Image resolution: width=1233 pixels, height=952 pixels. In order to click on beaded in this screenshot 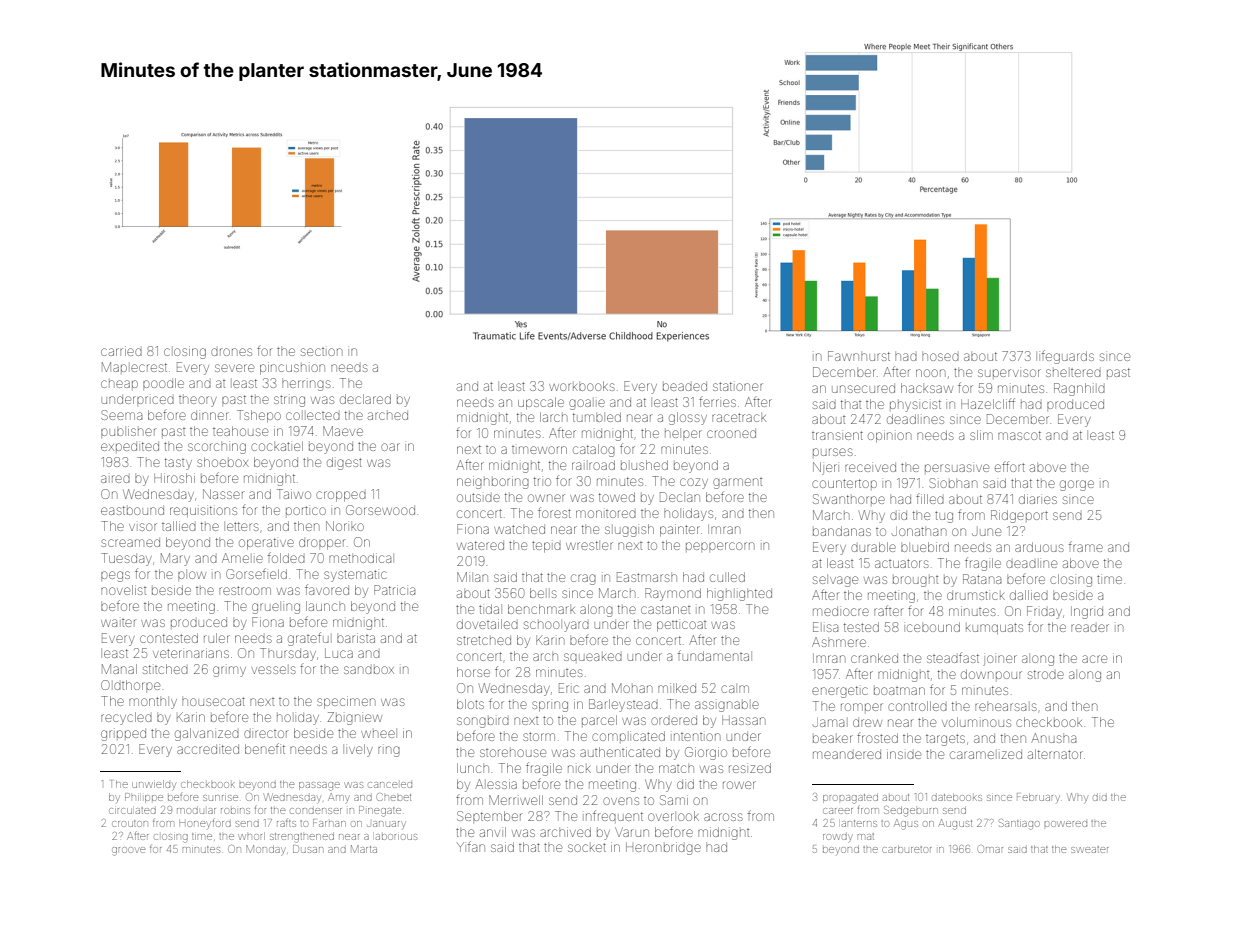, I will do `click(685, 387)`.
